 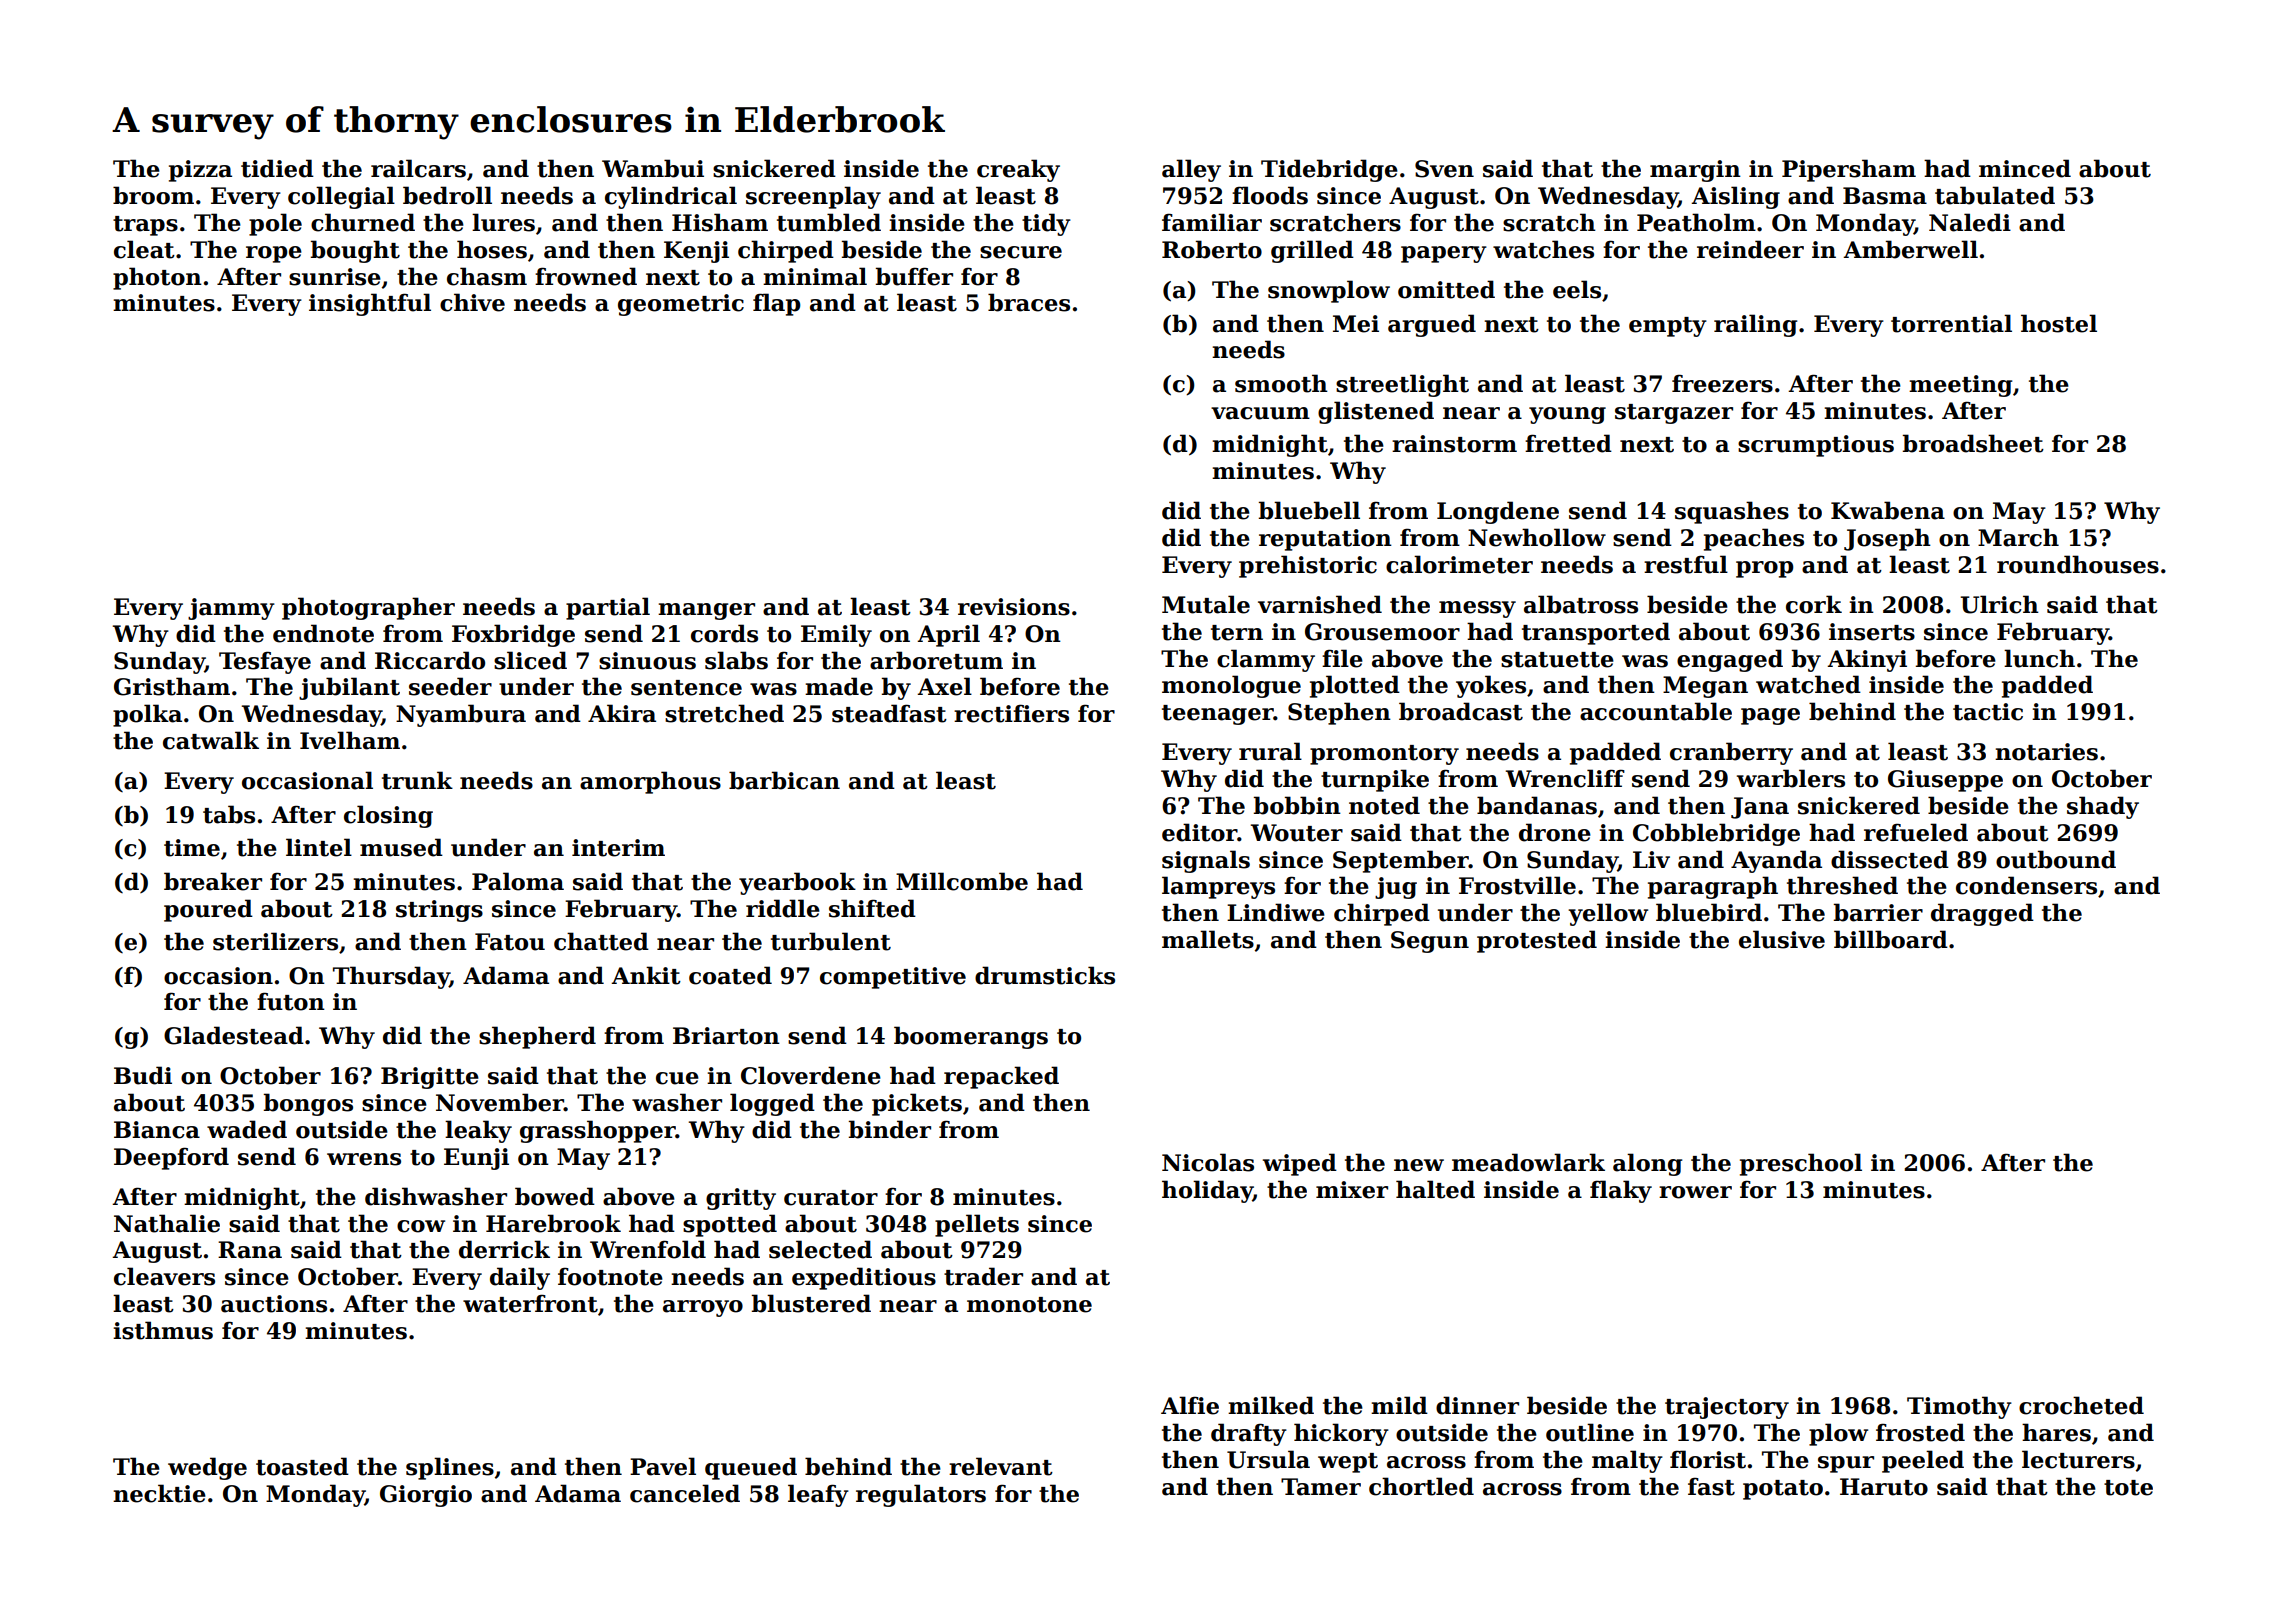 What do you see at coordinates (1695, 171) in the screenshot?
I see `margin` at bounding box center [1695, 171].
